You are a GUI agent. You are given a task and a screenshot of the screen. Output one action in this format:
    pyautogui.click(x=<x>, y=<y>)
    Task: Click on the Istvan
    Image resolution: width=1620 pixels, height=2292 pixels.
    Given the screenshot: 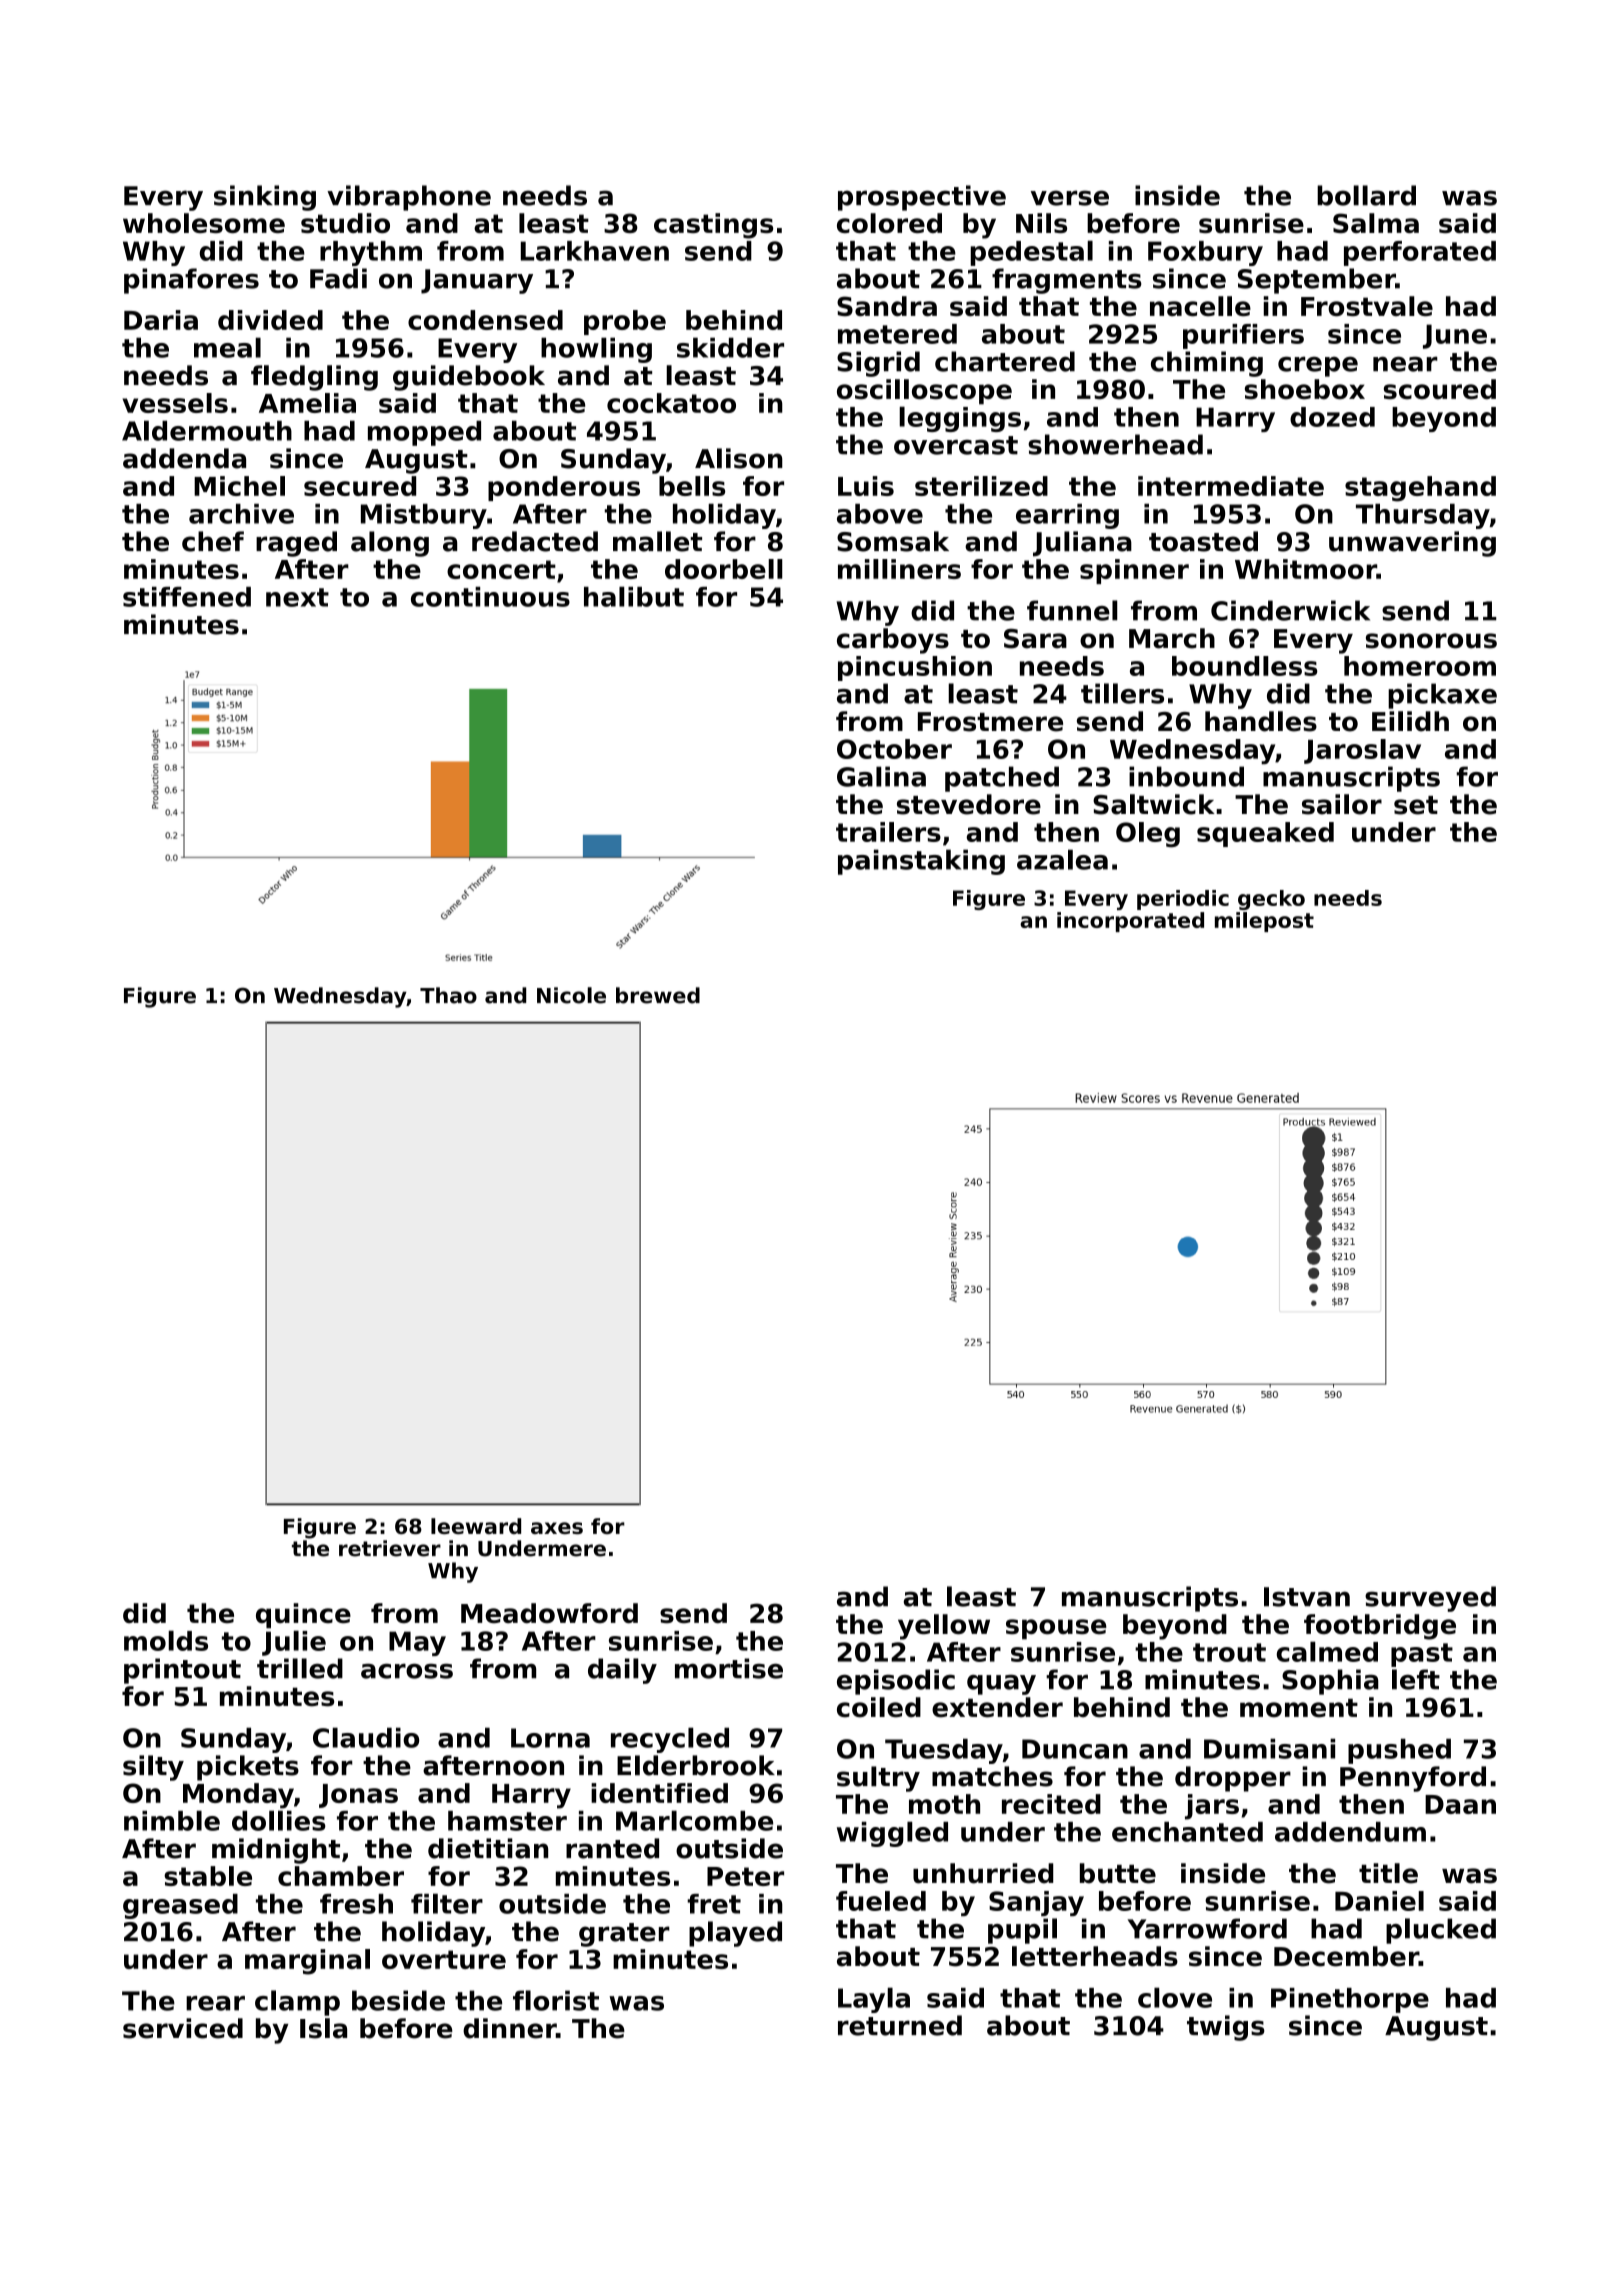 What is the action you would take?
    pyautogui.click(x=1307, y=1597)
